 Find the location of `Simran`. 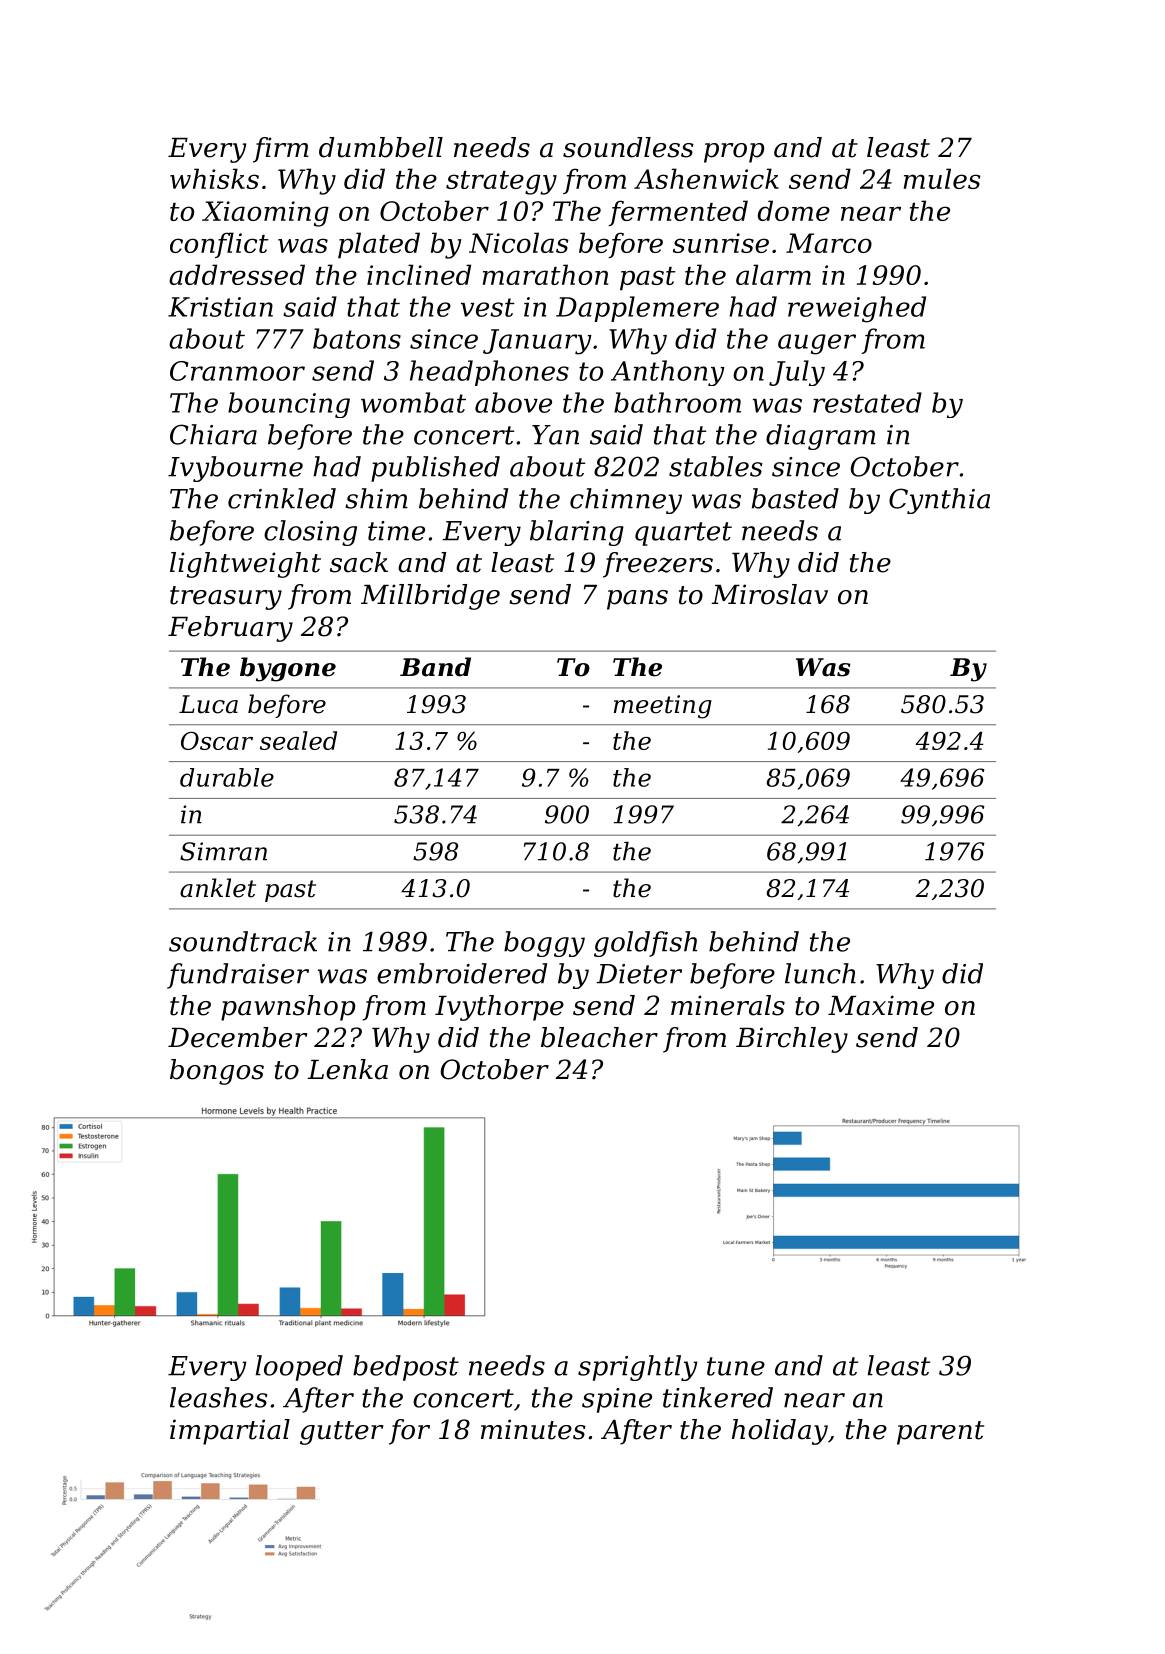

Simran is located at coordinates (223, 851).
